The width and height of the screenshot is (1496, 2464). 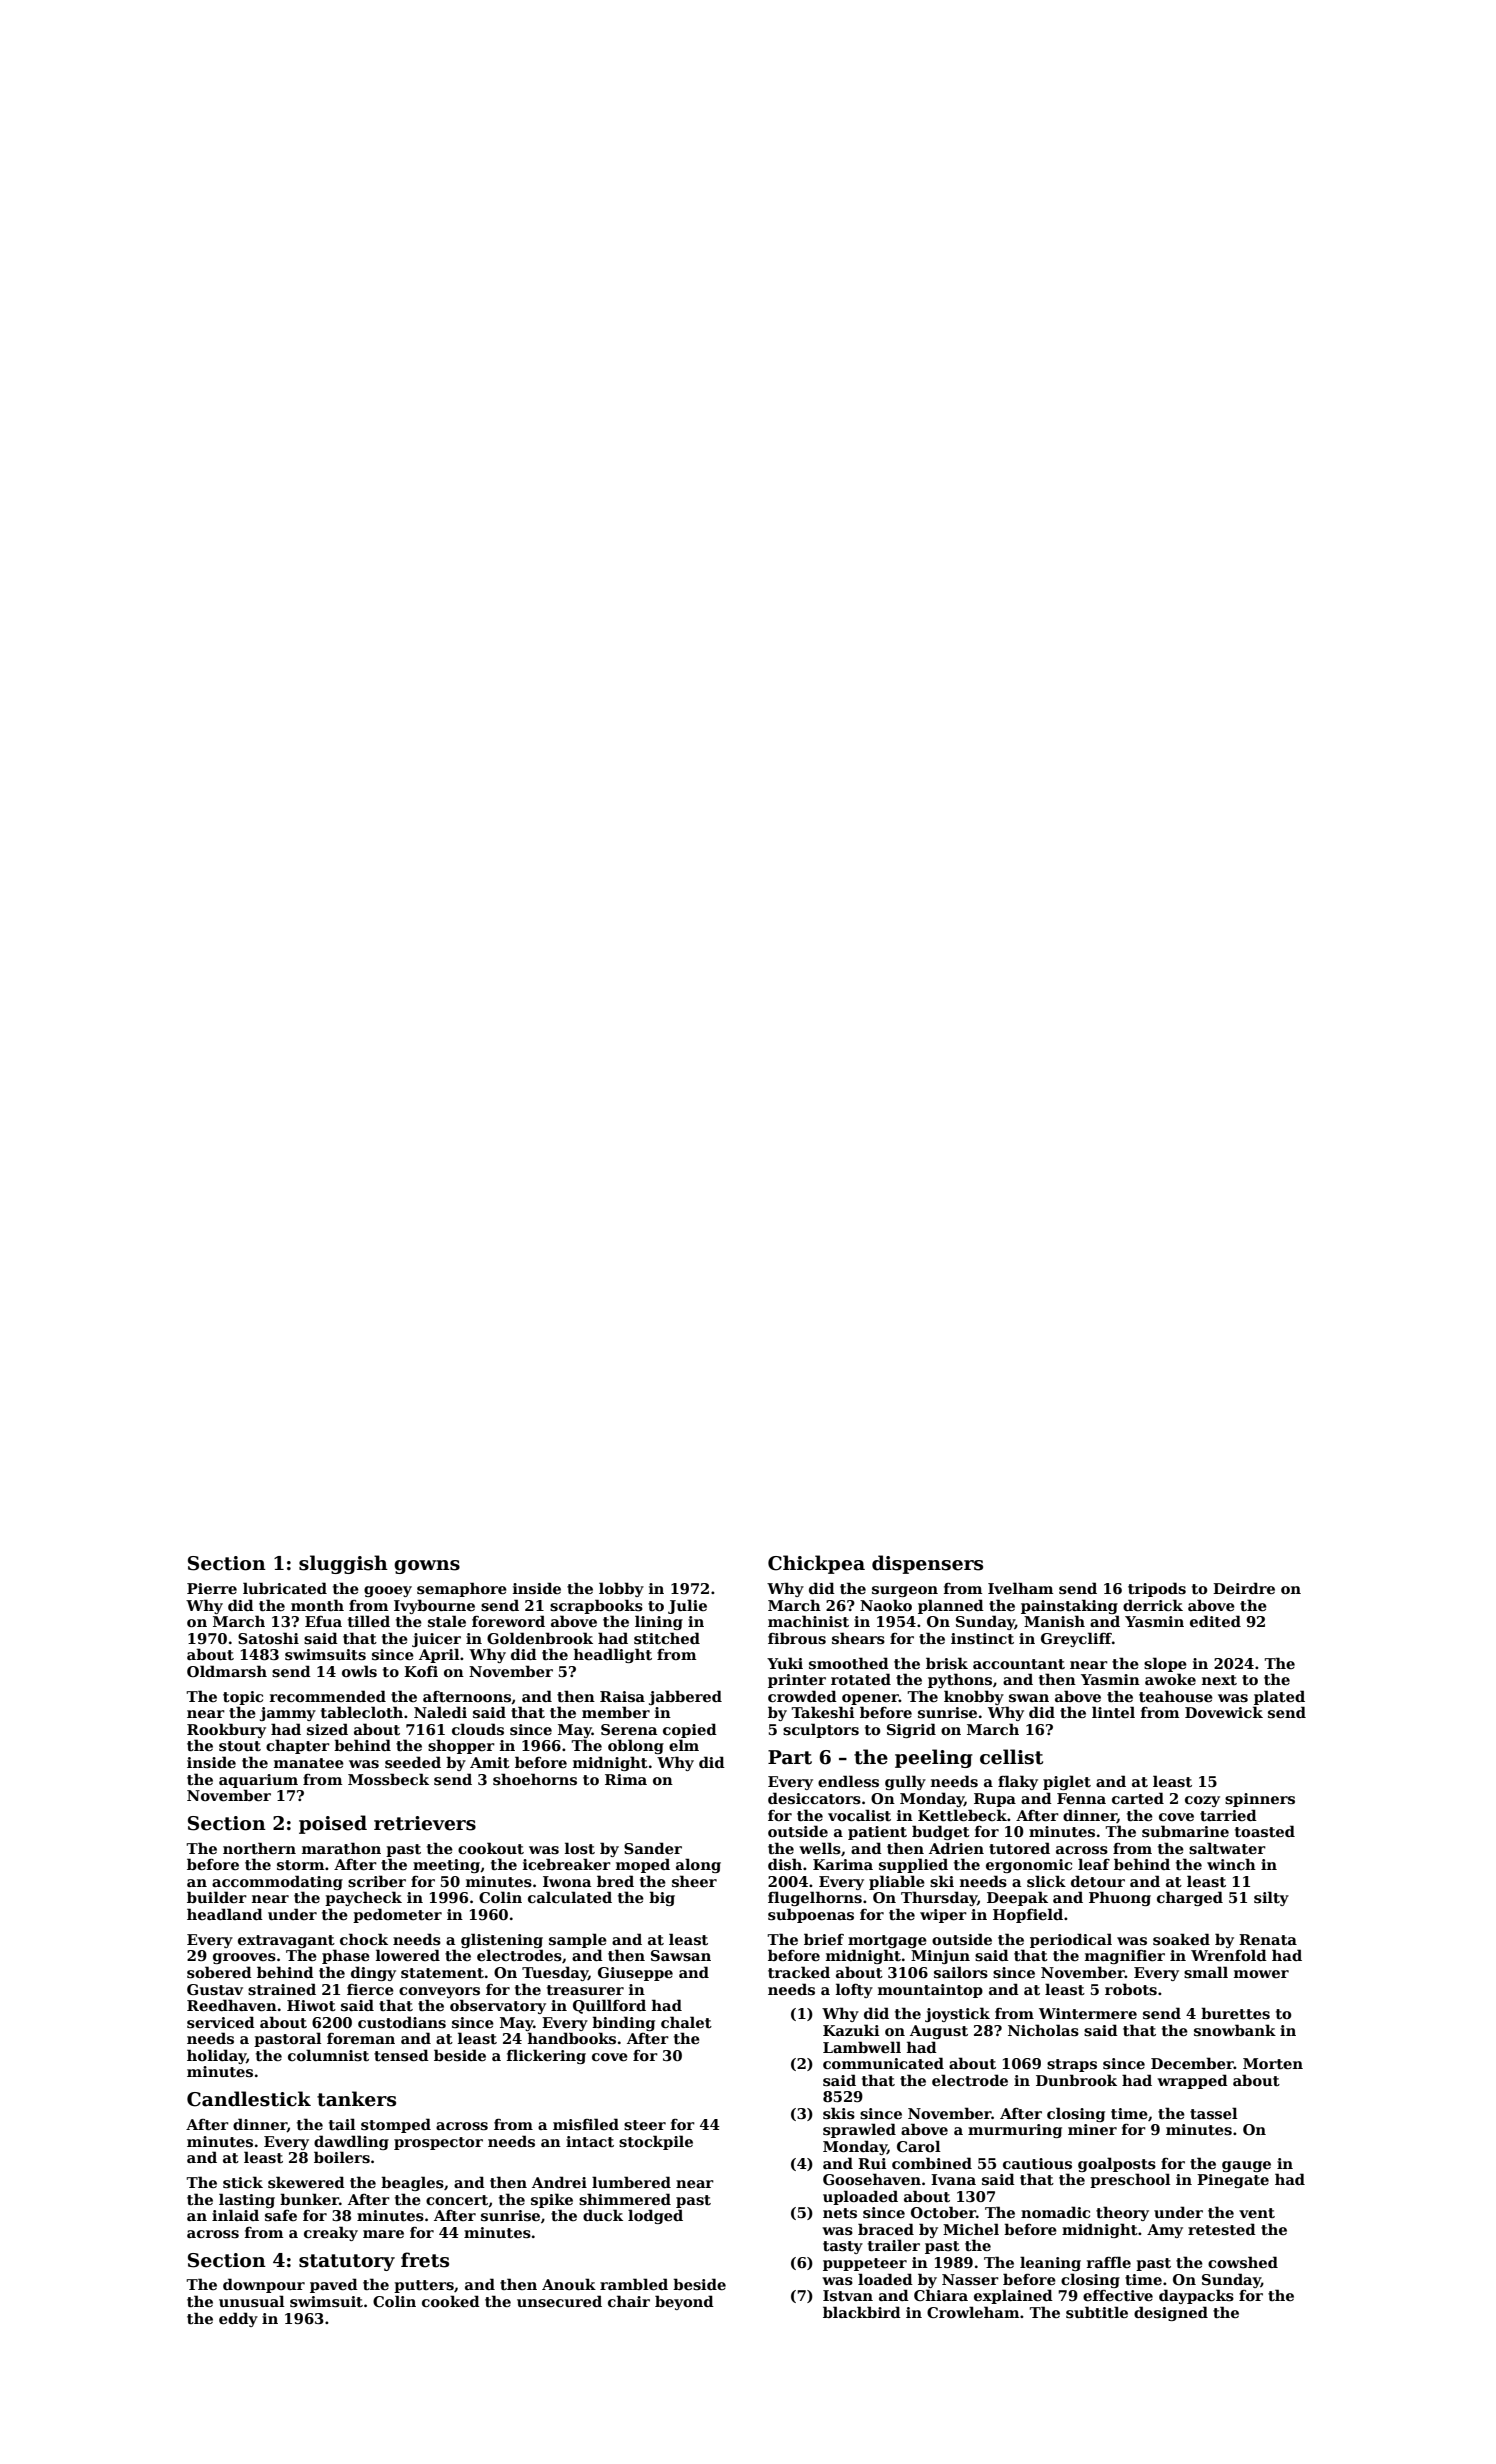 I want to click on December, so click(x=1192, y=2063).
